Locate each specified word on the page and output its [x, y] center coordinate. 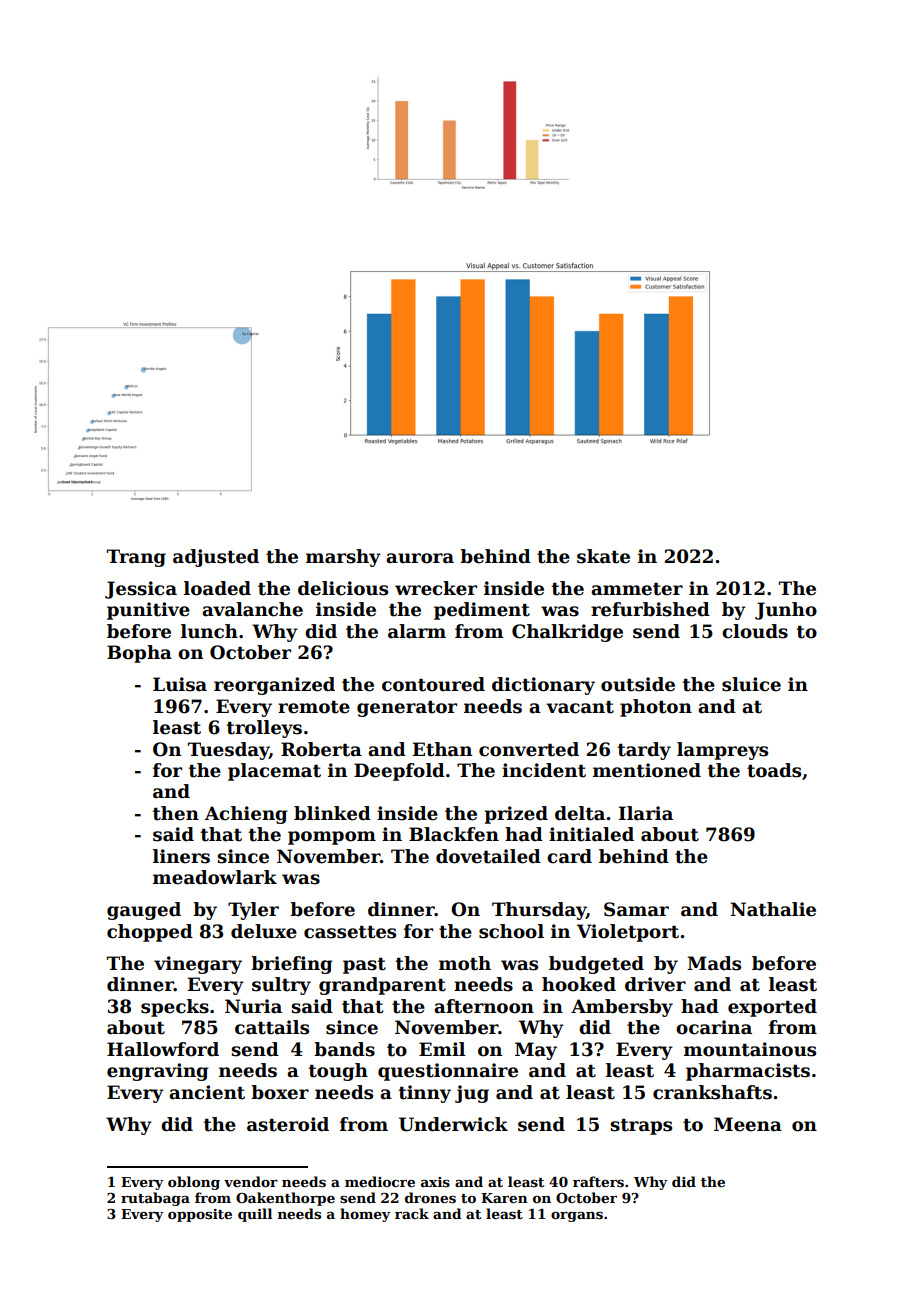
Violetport [628, 933]
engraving [158, 1072]
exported [772, 1008]
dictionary [543, 686]
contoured [433, 684]
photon [656, 708]
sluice [751, 684]
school [511, 931]
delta [580, 813]
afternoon [484, 1006]
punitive [148, 611]
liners [181, 856]
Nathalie [773, 909]
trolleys [264, 729]
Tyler [253, 911]
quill [255, 1215]
